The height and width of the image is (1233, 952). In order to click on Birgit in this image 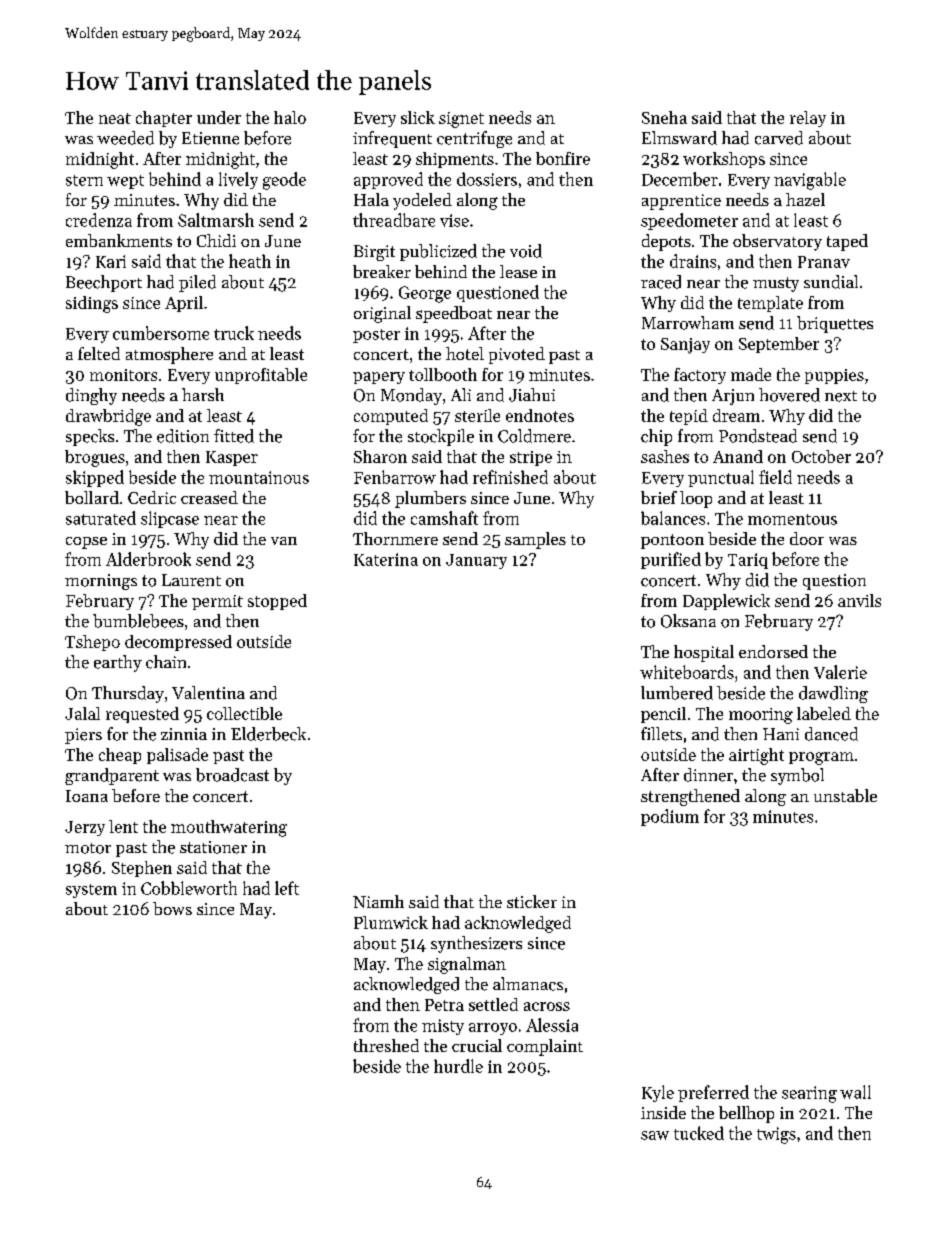, I will do `click(374, 253)`.
